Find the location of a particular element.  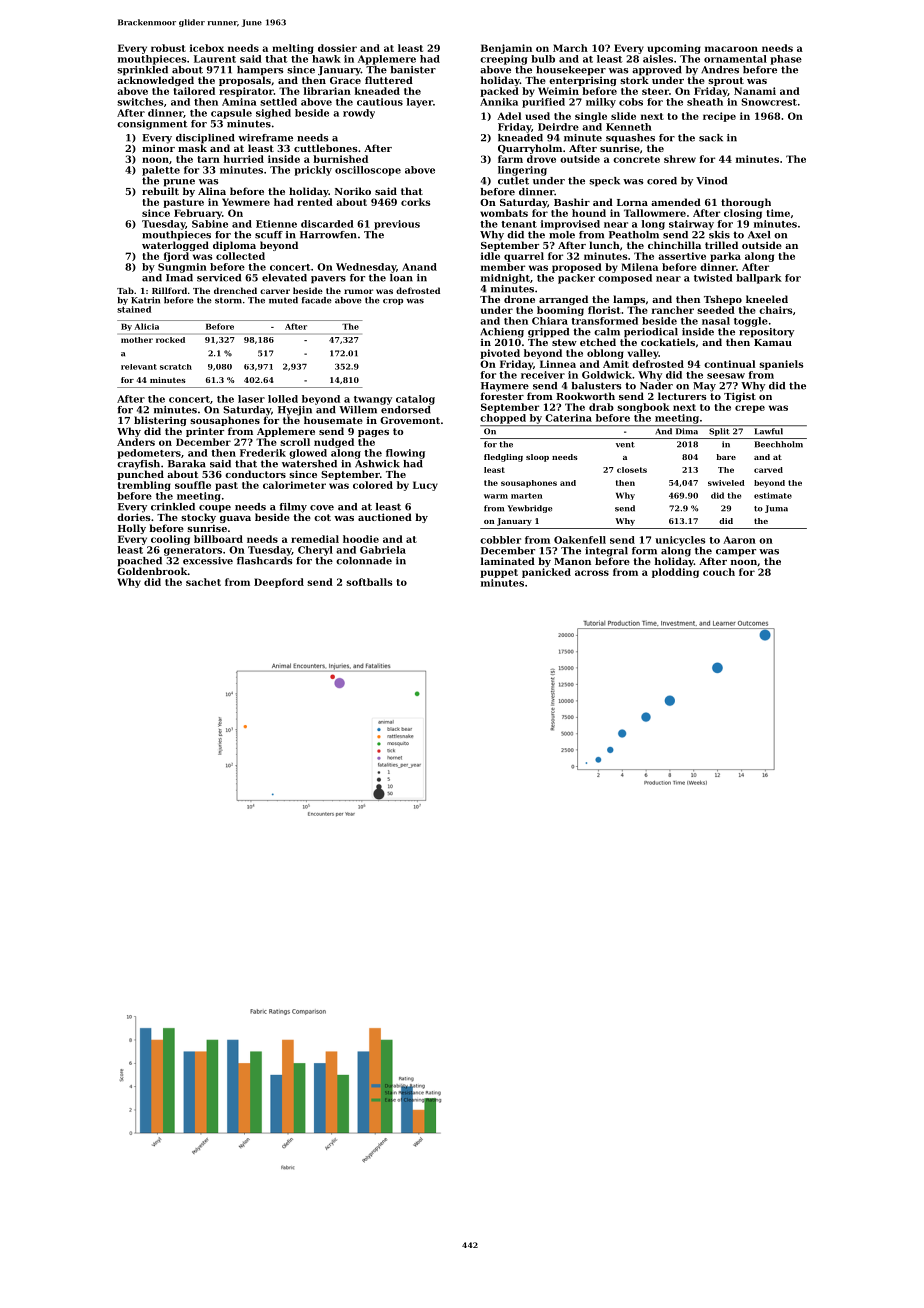

Deepford is located at coordinates (279, 583).
